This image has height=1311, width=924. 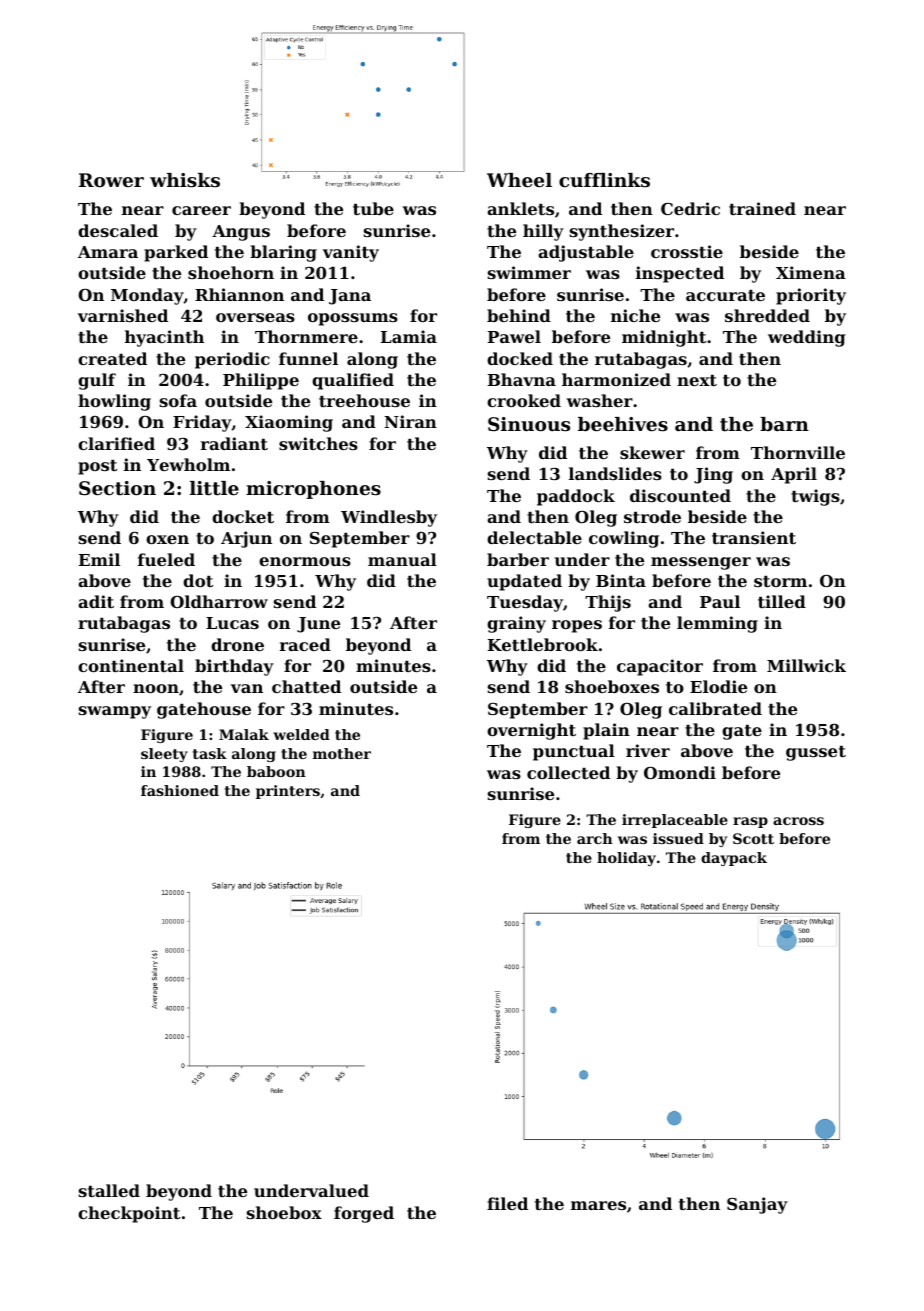 What do you see at coordinates (568, 772) in the image?
I see `collected` at bounding box center [568, 772].
